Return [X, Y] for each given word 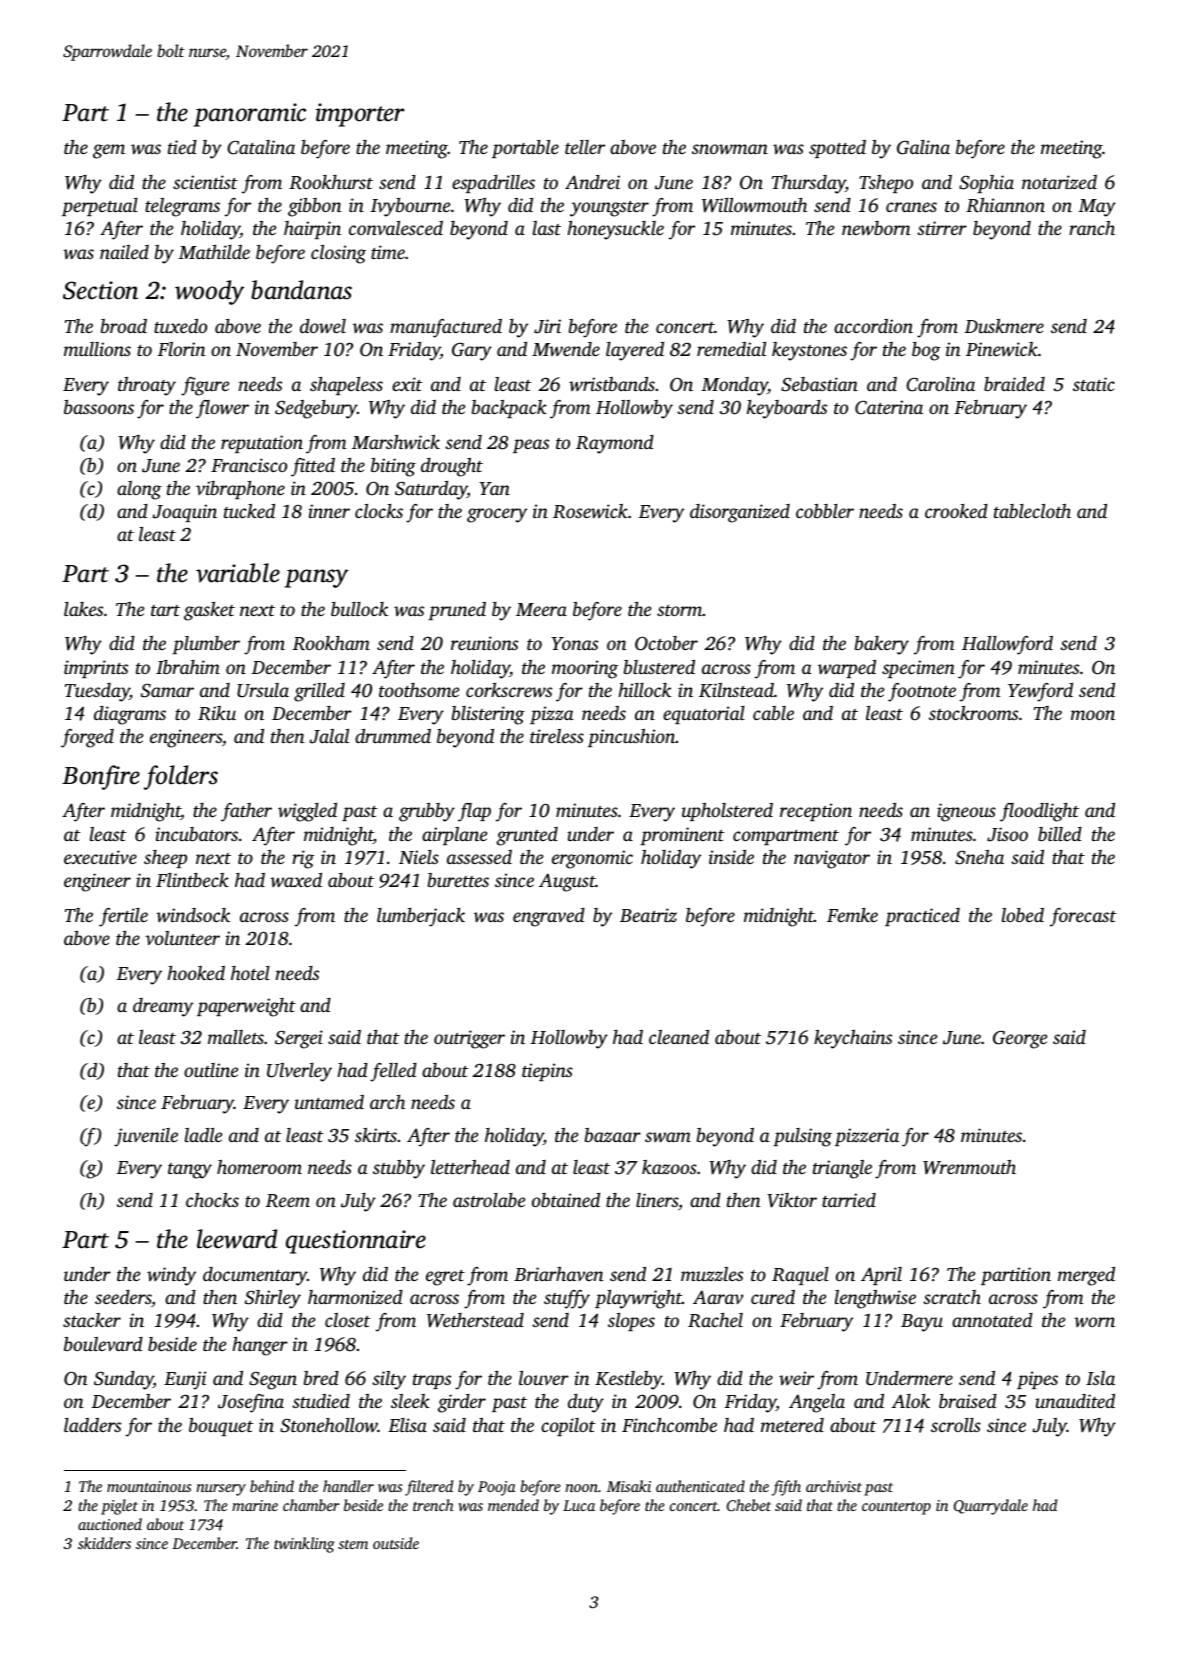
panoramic [250, 115]
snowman [730, 149]
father [246, 812]
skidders [104, 1543]
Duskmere [1004, 326]
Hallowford [1007, 645]
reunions [484, 643]
